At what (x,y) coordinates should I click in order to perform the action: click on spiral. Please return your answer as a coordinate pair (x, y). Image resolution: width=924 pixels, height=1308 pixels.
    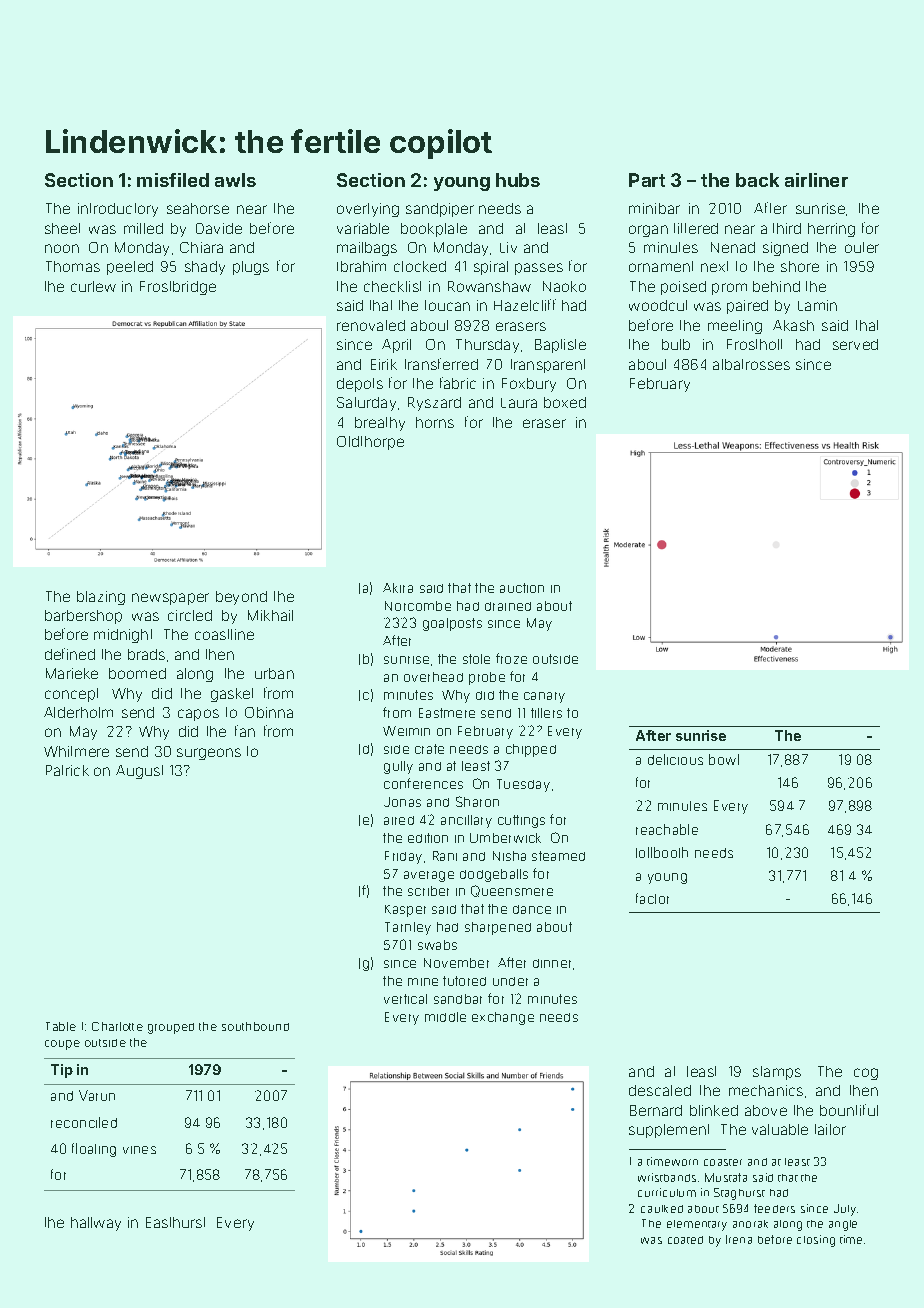
    Looking at the image, I should click on (491, 268).
